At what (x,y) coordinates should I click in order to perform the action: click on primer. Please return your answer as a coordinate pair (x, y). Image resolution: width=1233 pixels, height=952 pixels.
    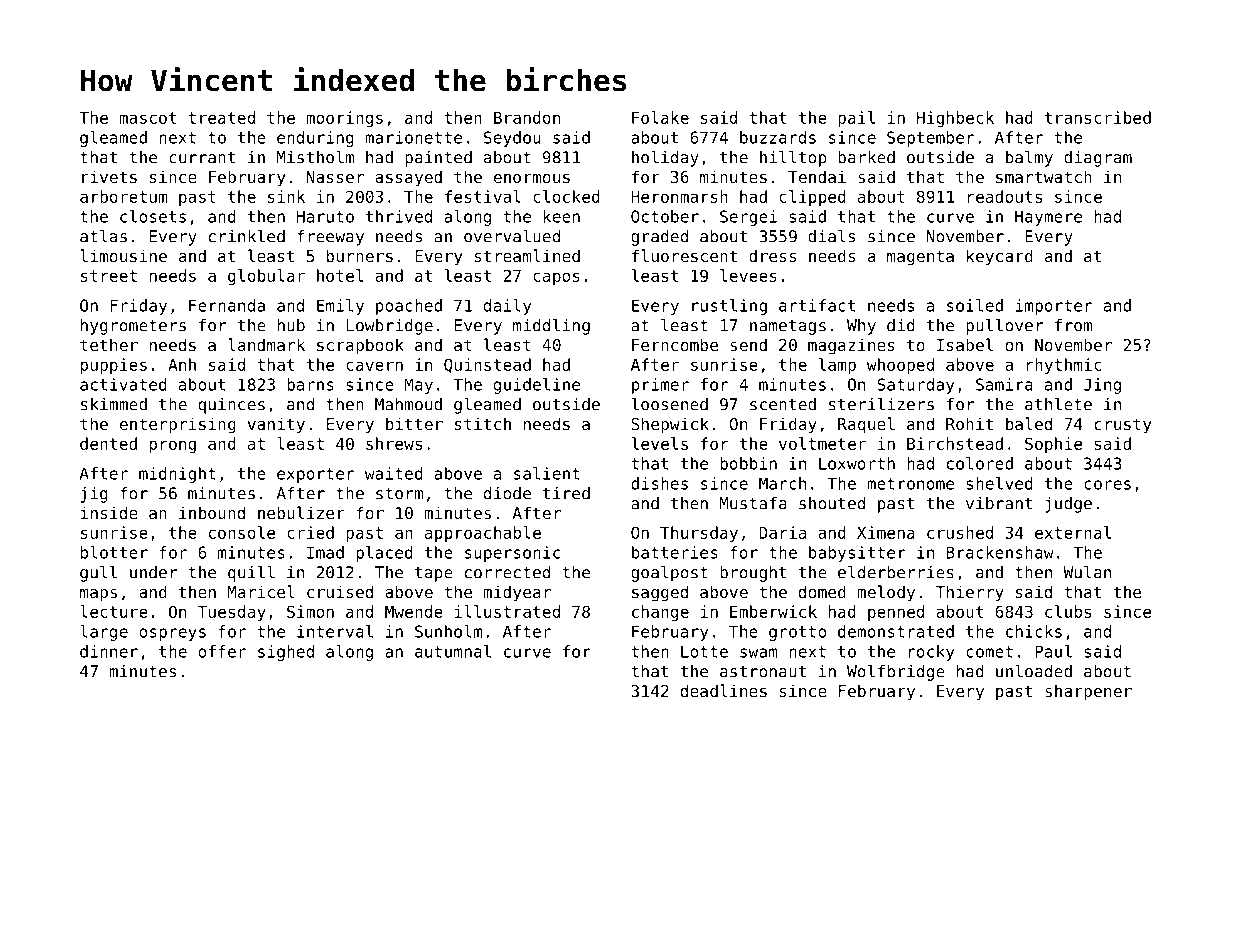
    Looking at the image, I should click on (660, 386).
